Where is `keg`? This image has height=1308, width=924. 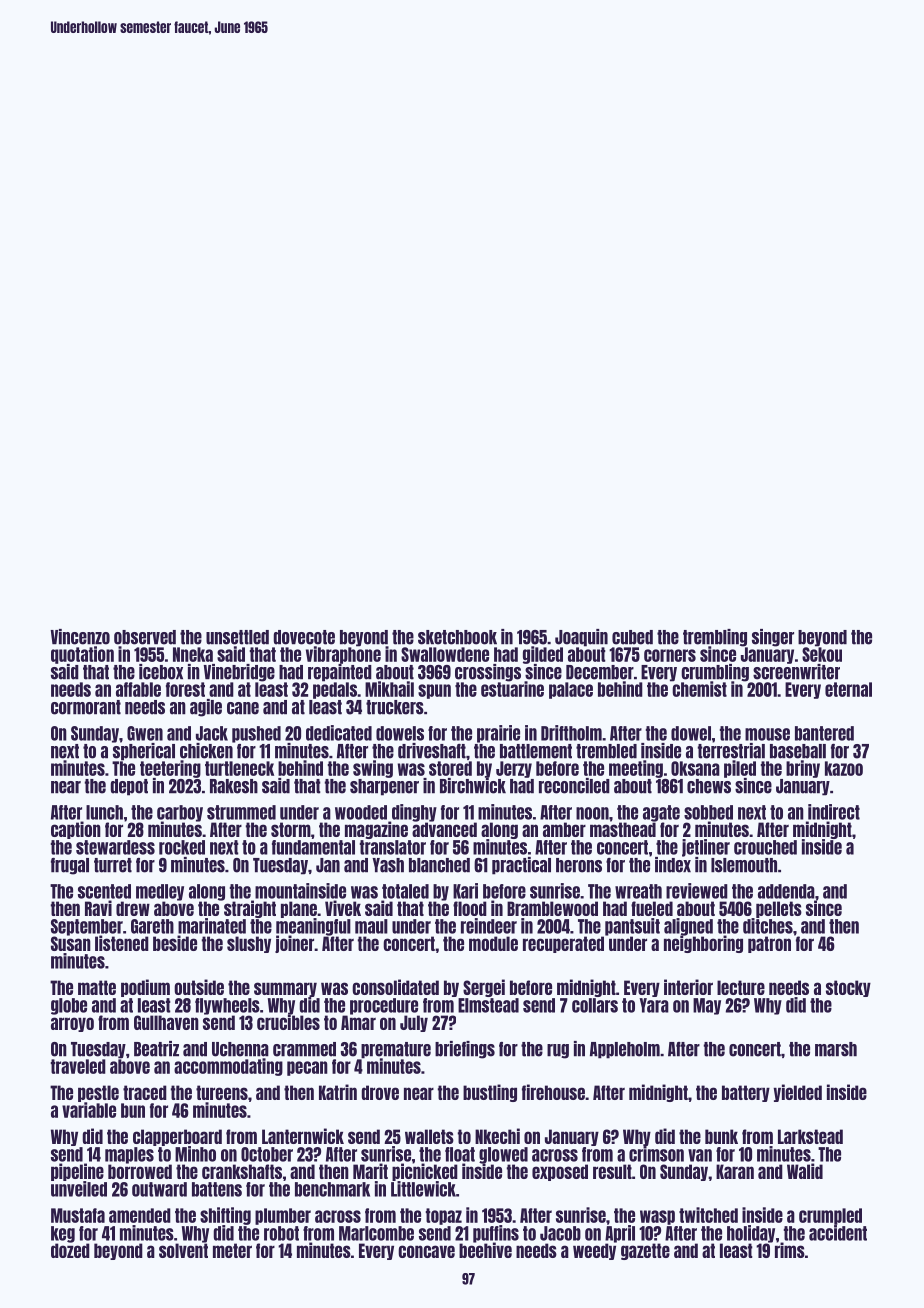
keg is located at coordinates (63, 1234).
